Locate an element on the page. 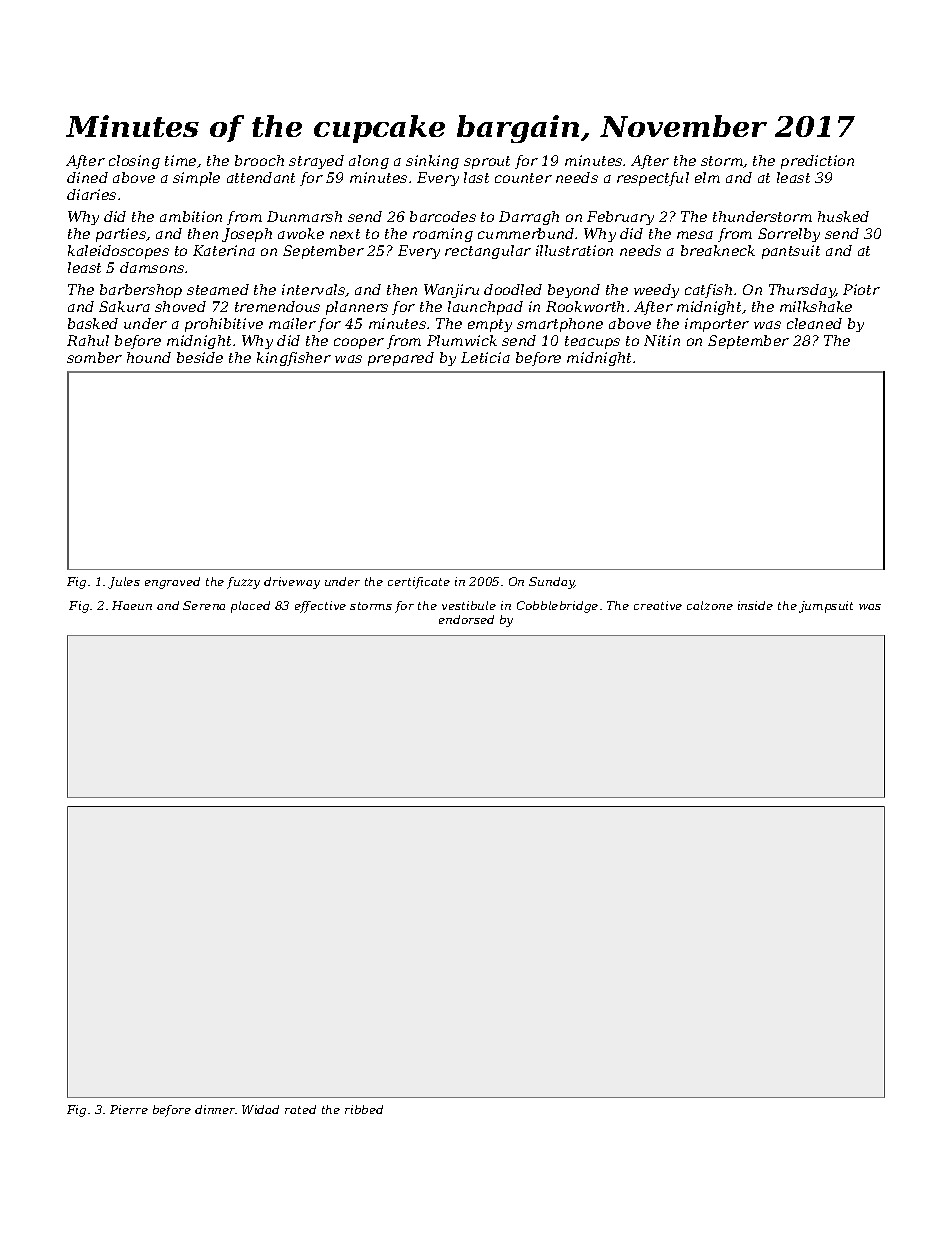 The height and width of the document is (1233, 952). Cobblebridge is located at coordinates (557, 607).
